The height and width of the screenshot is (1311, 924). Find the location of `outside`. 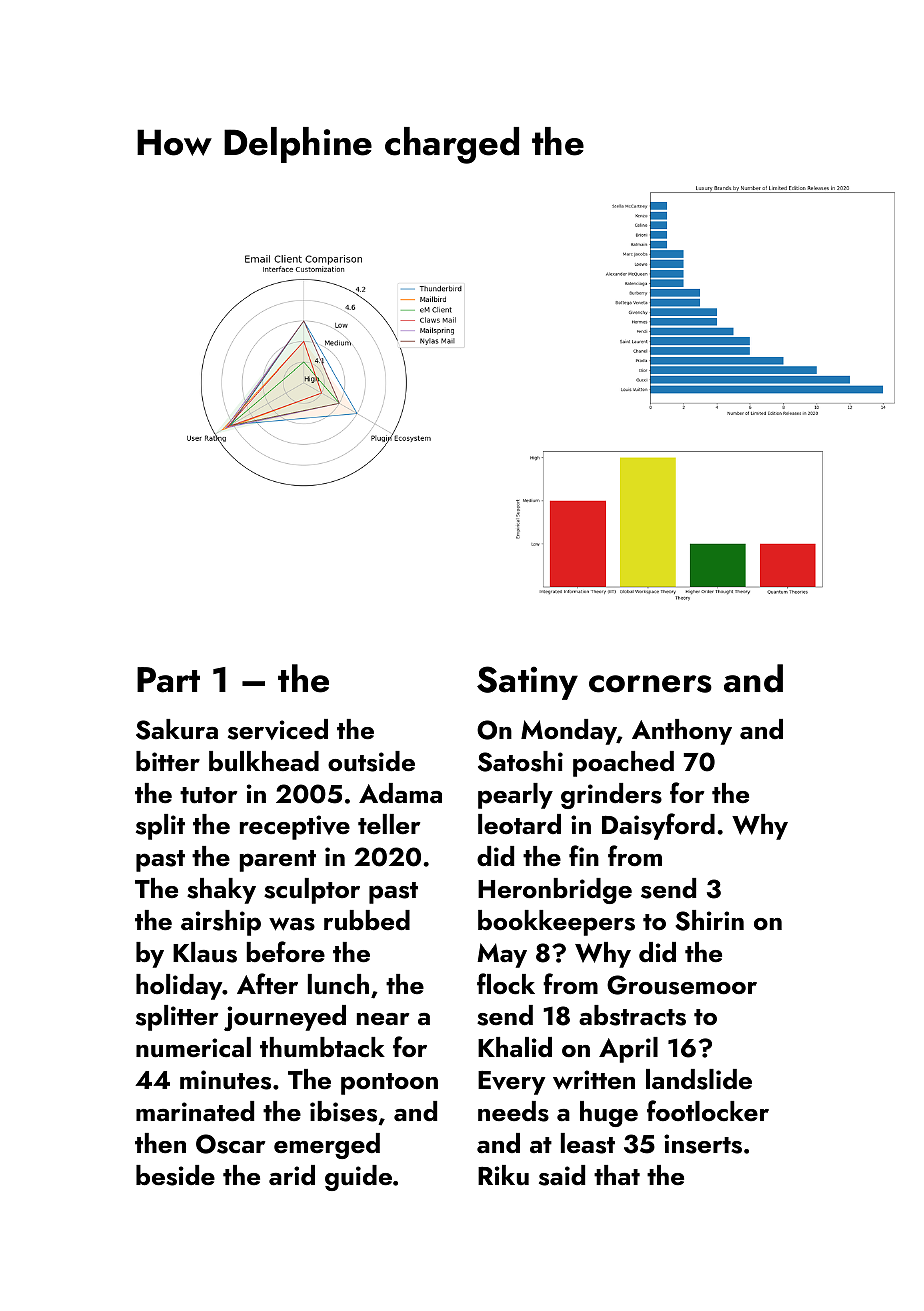

outside is located at coordinates (371, 761).
